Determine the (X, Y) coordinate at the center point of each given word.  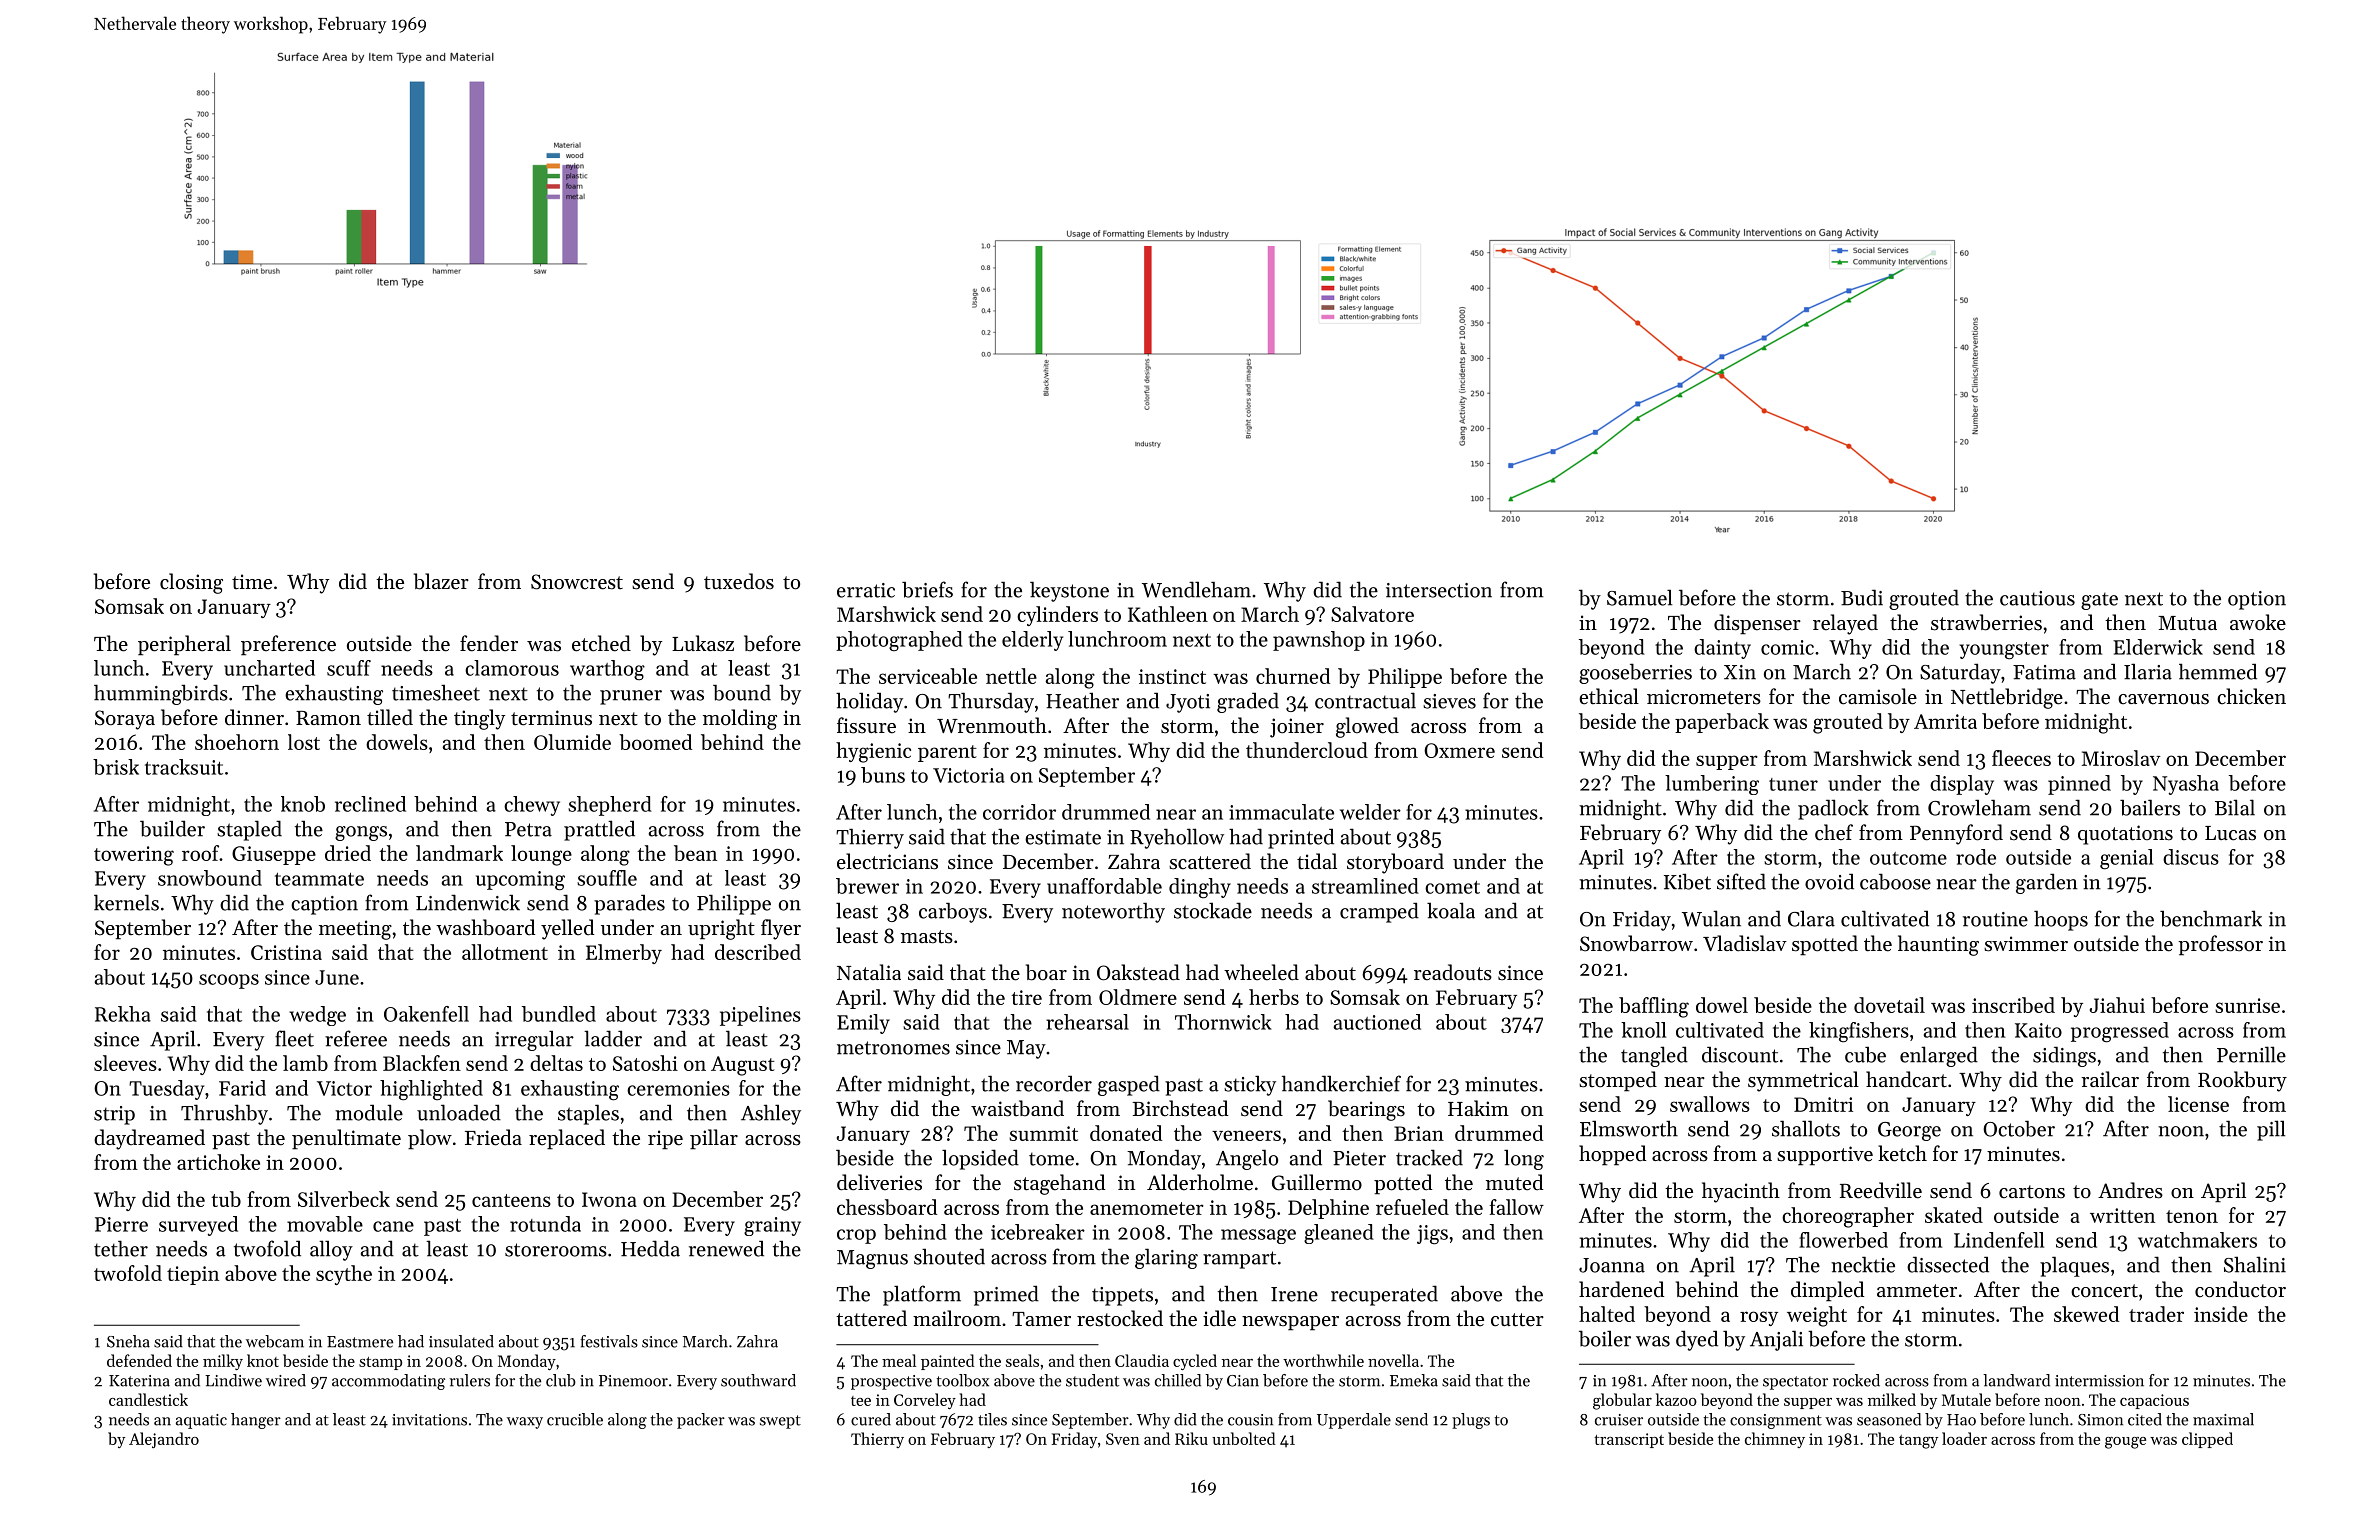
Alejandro (164, 1440)
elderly (1032, 641)
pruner (631, 697)
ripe (665, 1140)
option (2257, 600)
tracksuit (184, 767)
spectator (1795, 1383)
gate (2099, 601)
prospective (891, 1382)
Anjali (1776, 1340)
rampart (1239, 1260)
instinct (1172, 676)
